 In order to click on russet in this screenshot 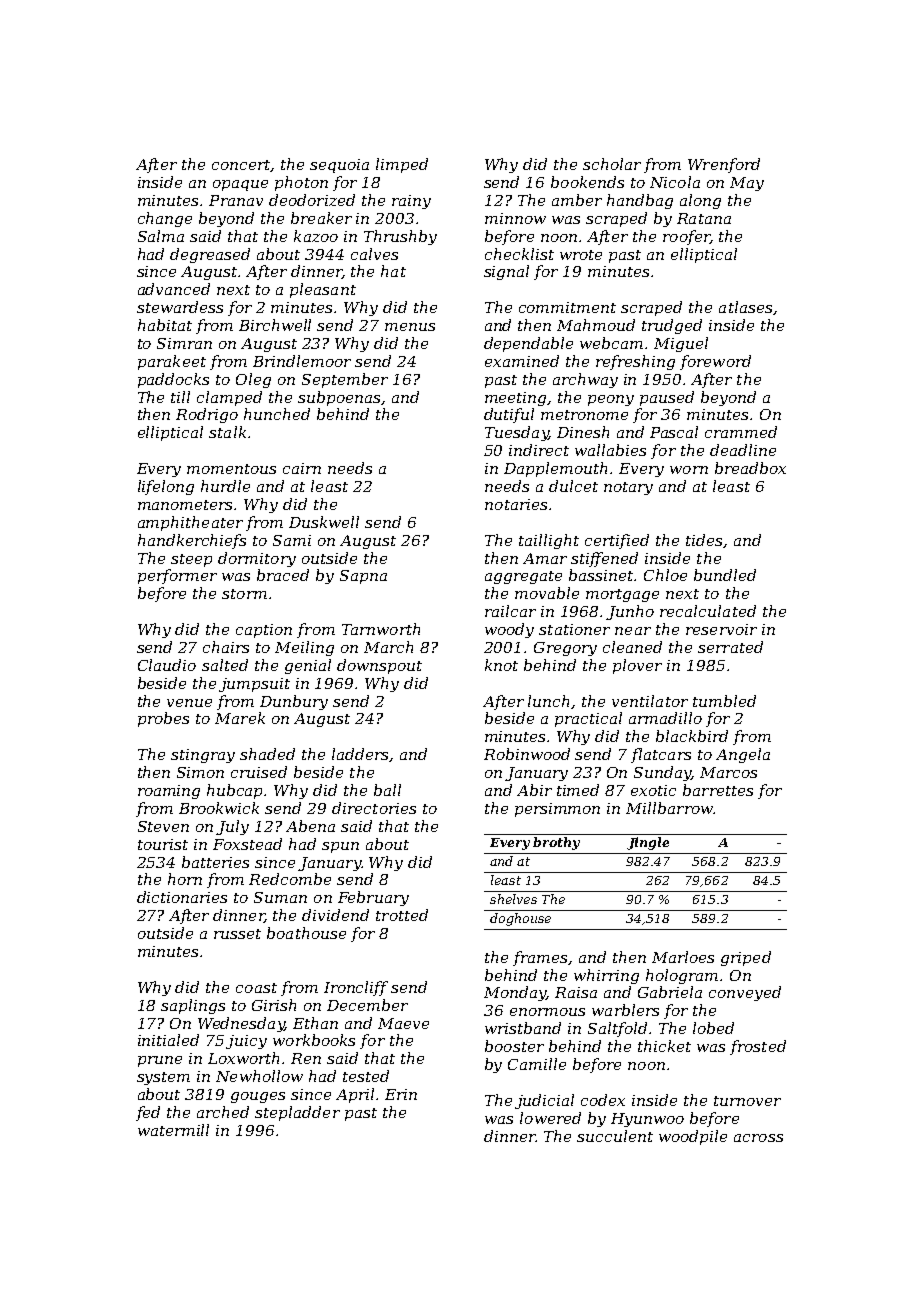, I will do `click(237, 934)`.
